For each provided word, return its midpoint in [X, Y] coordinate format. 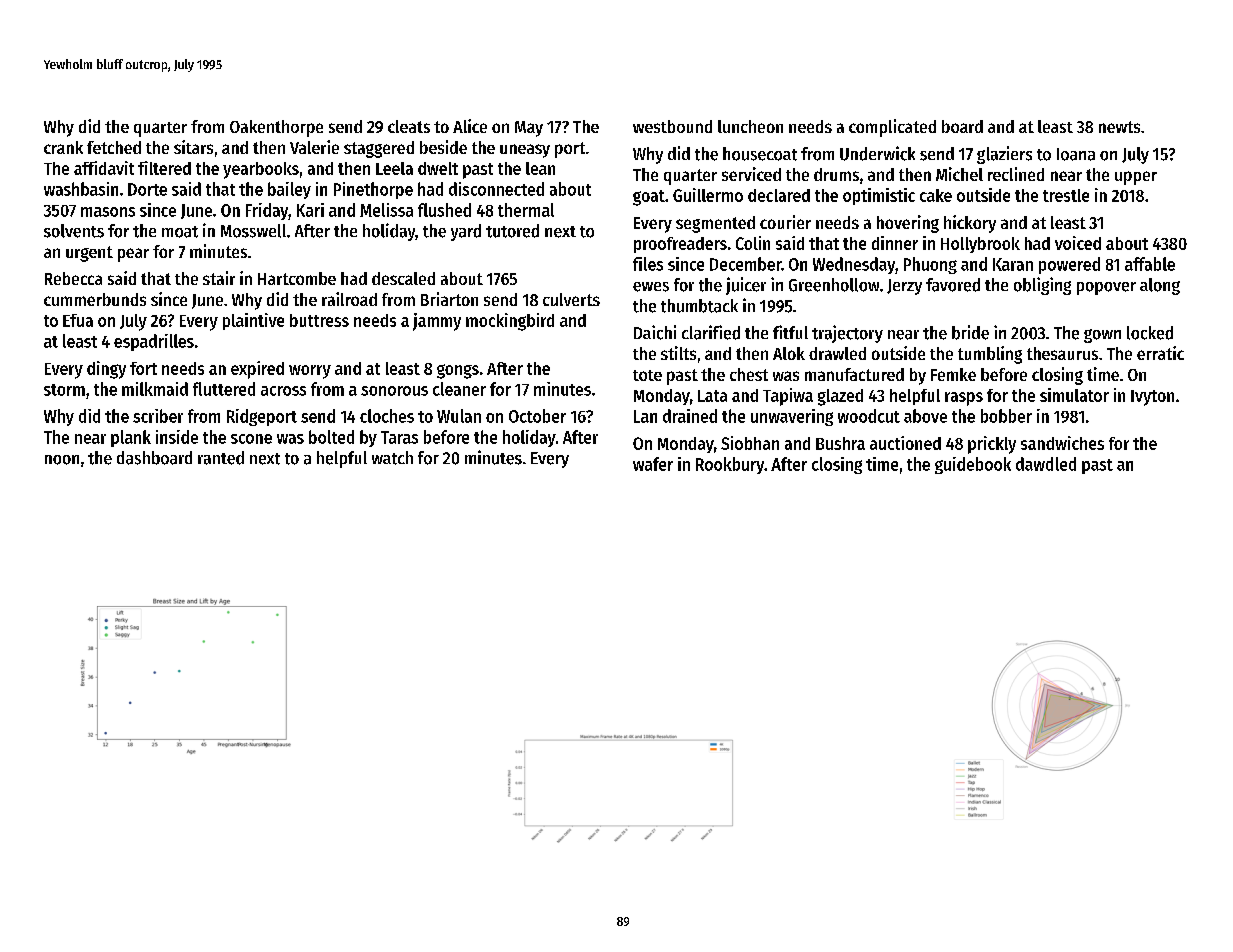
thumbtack [699, 306]
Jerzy [904, 287]
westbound [672, 126]
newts [1119, 127]
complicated [892, 128]
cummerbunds [95, 299]
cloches [387, 416]
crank [63, 147]
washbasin [81, 189]
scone [251, 439]
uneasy [525, 151]
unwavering [792, 417]
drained [690, 416]
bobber [1006, 416]
